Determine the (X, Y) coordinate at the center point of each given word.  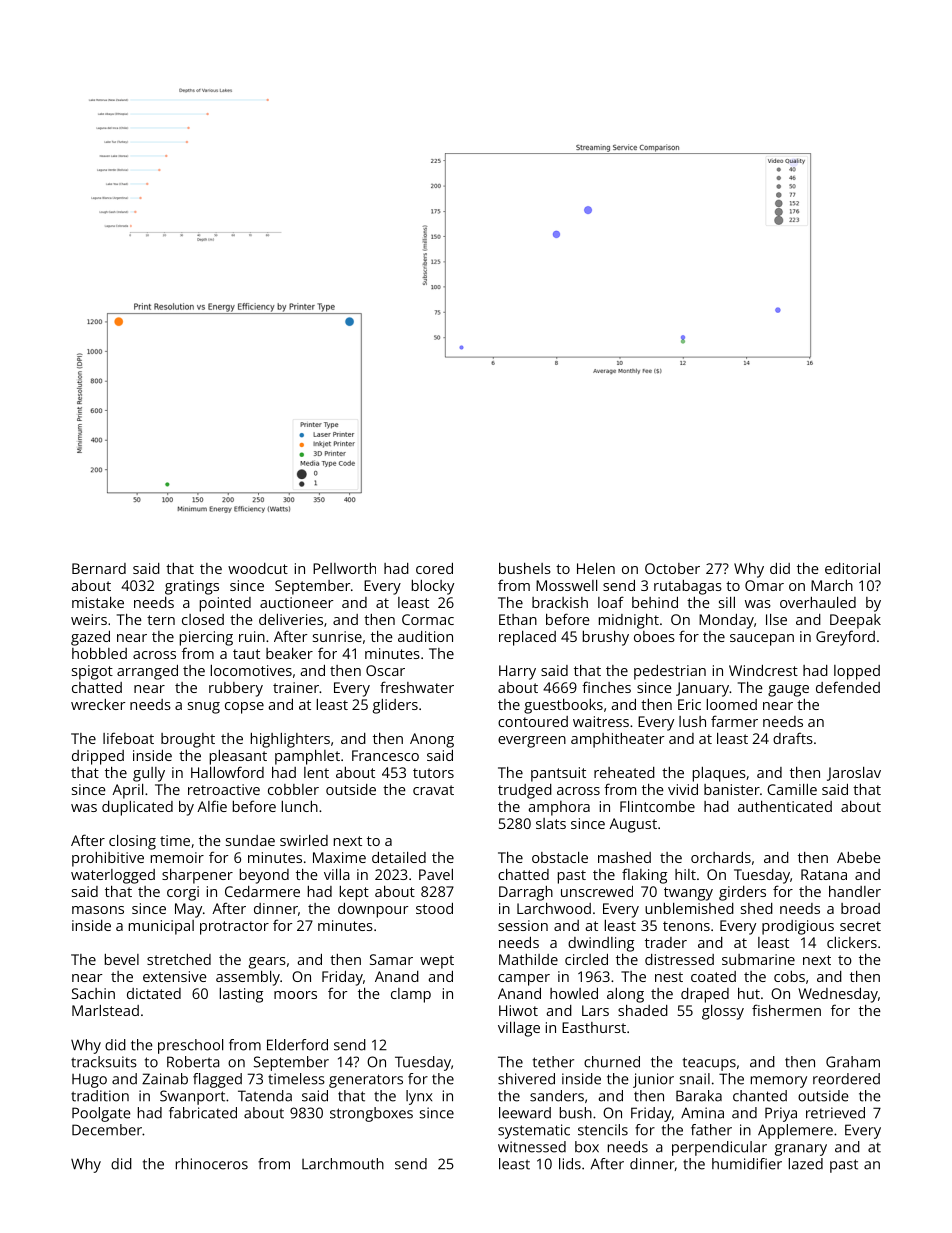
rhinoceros (212, 1164)
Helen (596, 568)
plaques (719, 774)
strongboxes (371, 1114)
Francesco (385, 755)
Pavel (436, 874)
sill (727, 602)
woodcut (258, 568)
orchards (721, 857)
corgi (183, 893)
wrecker (98, 704)
